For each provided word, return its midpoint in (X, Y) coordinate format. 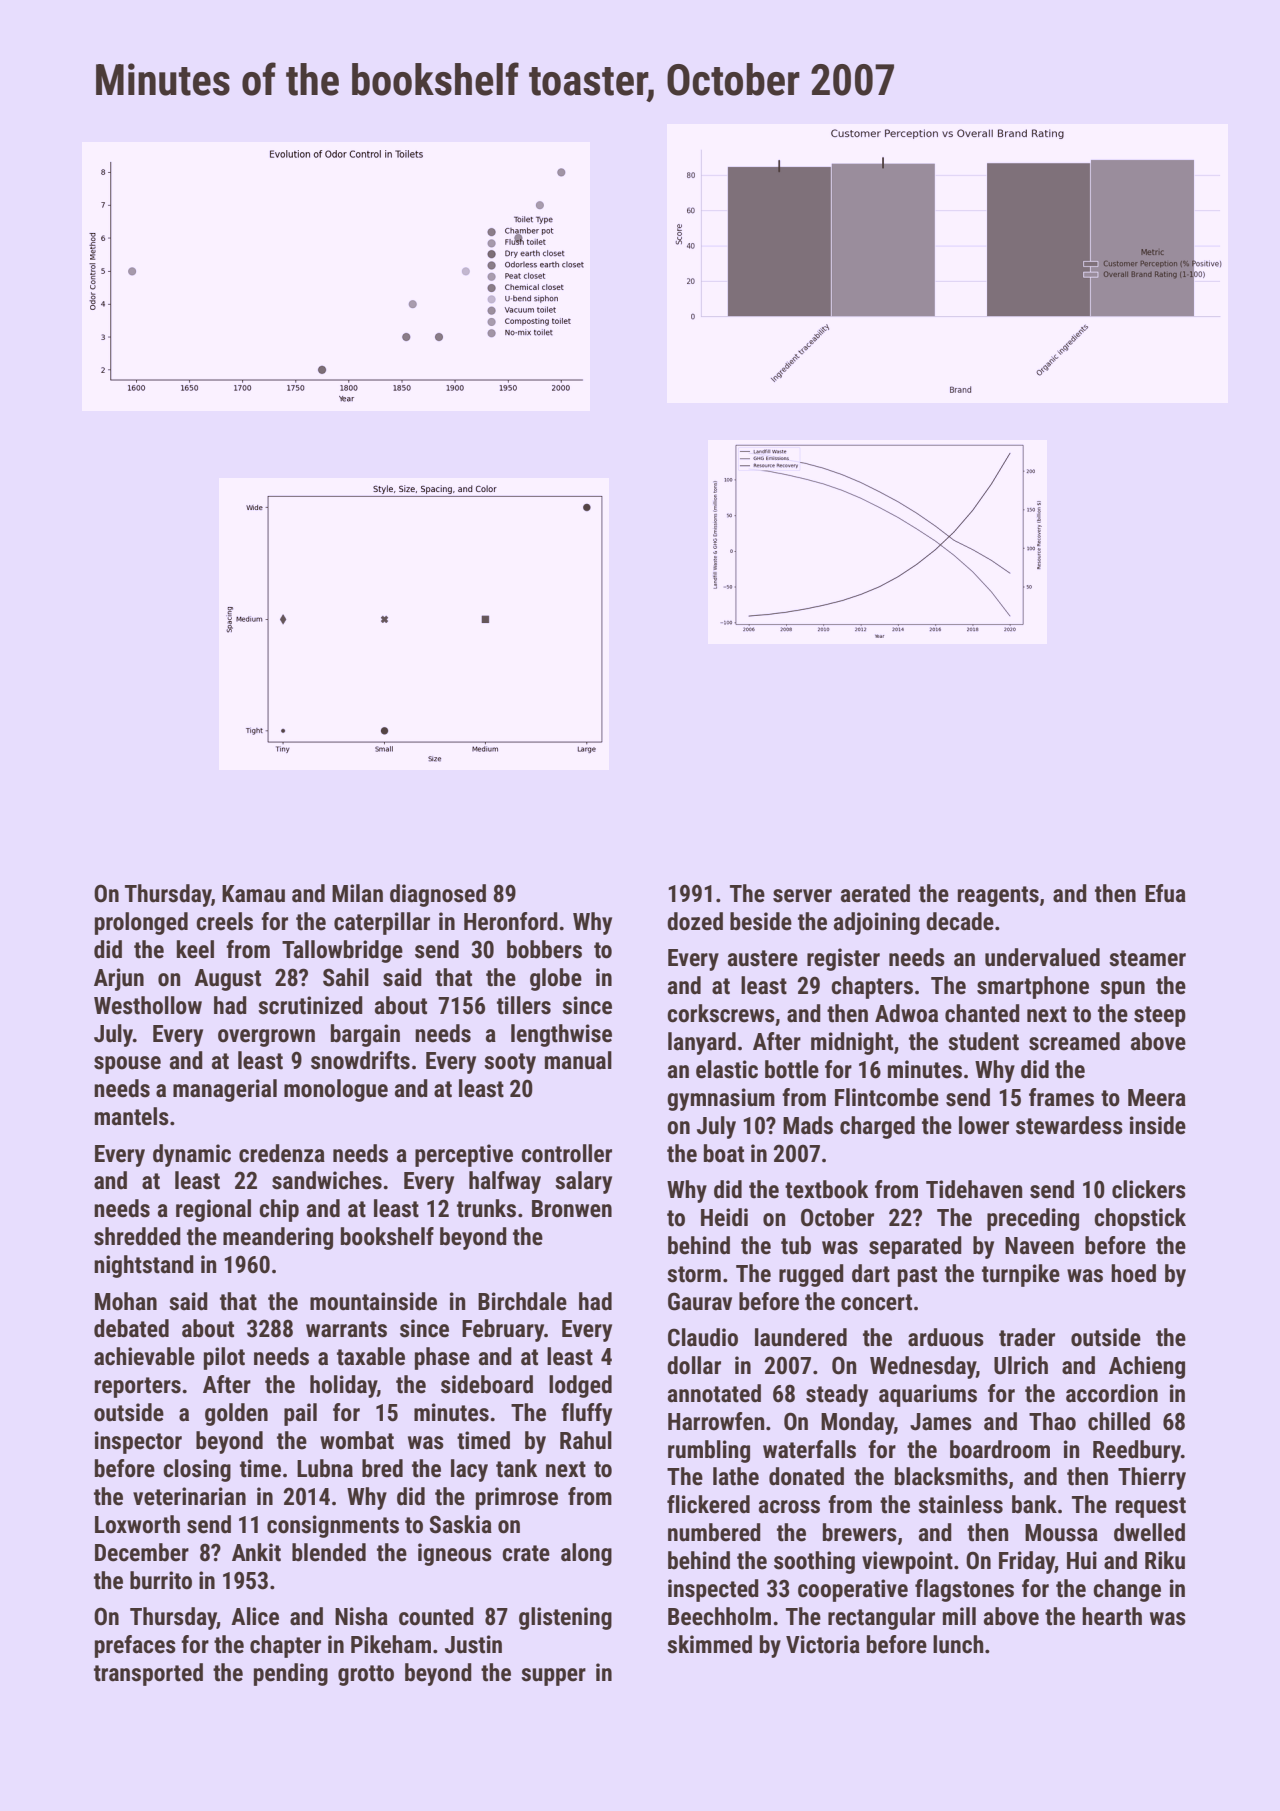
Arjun (119, 979)
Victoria (823, 1644)
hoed (1133, 1273)
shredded (137, 1236)
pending (291, 1674)
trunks (486, 1208)
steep (1160, 1016)
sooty (510, 1063)
